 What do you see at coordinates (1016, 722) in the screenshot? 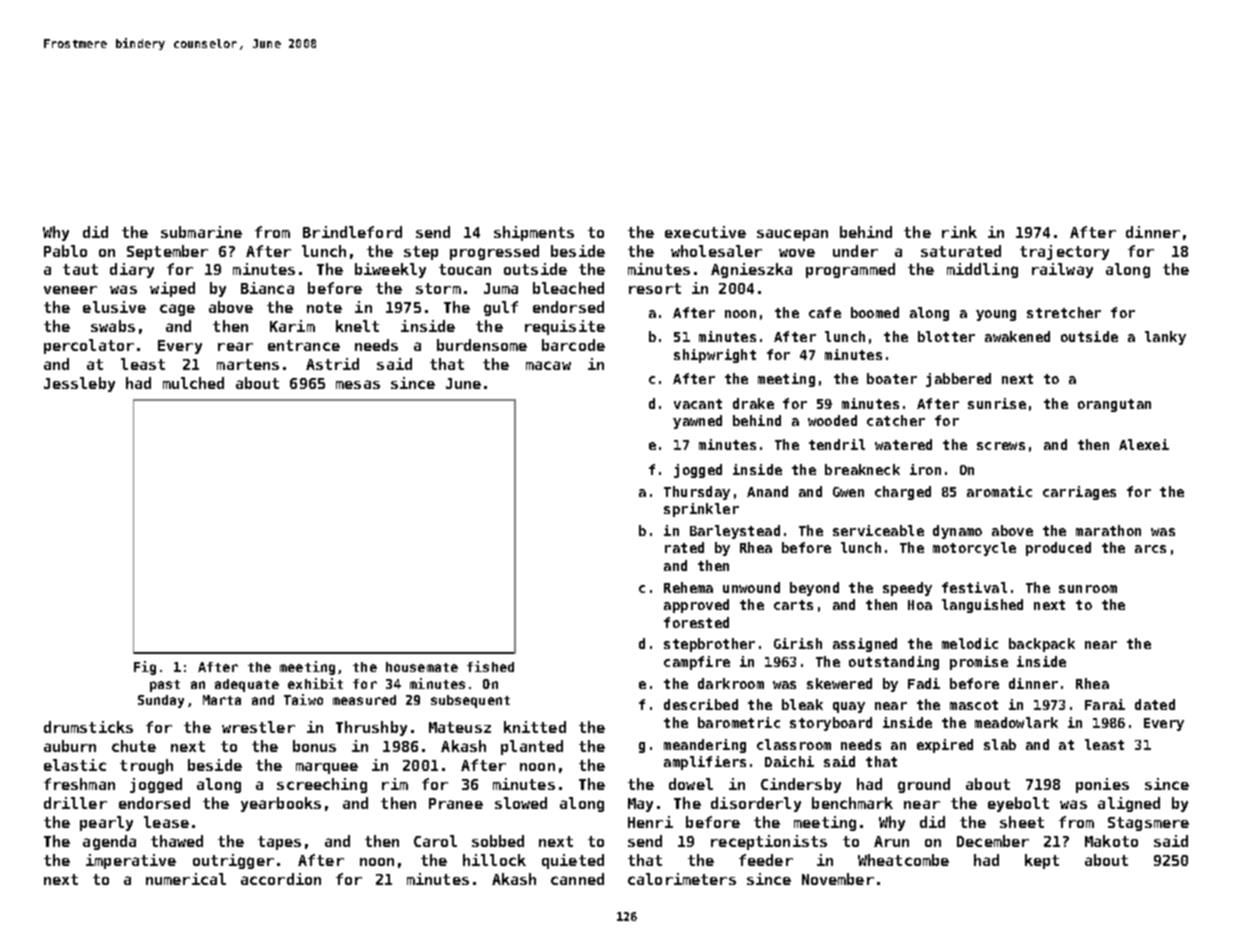
I see `meadowlark` at bounding box center [1016, 722].
